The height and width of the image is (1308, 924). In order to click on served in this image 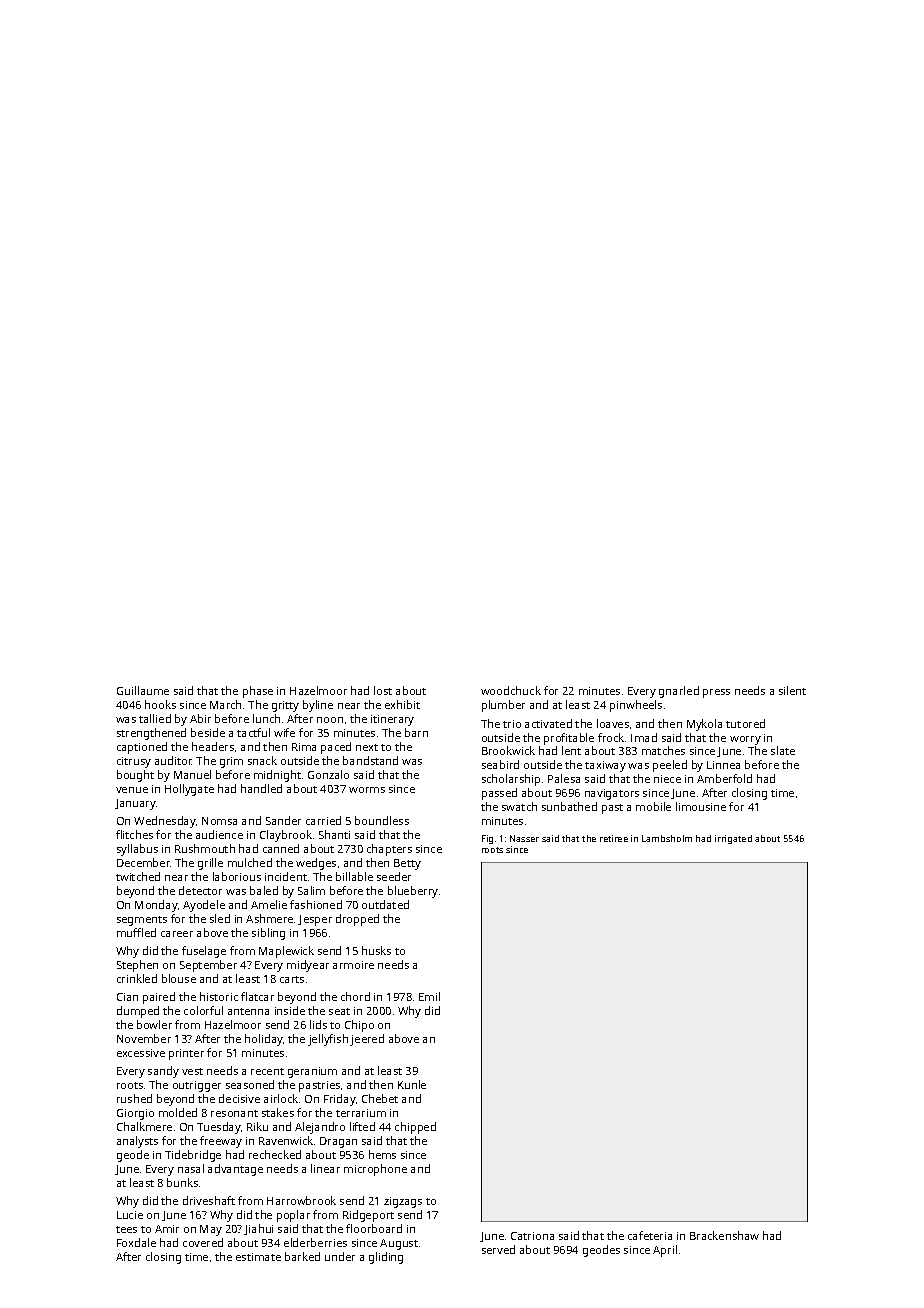, I will do `click(498, 1249)`.
